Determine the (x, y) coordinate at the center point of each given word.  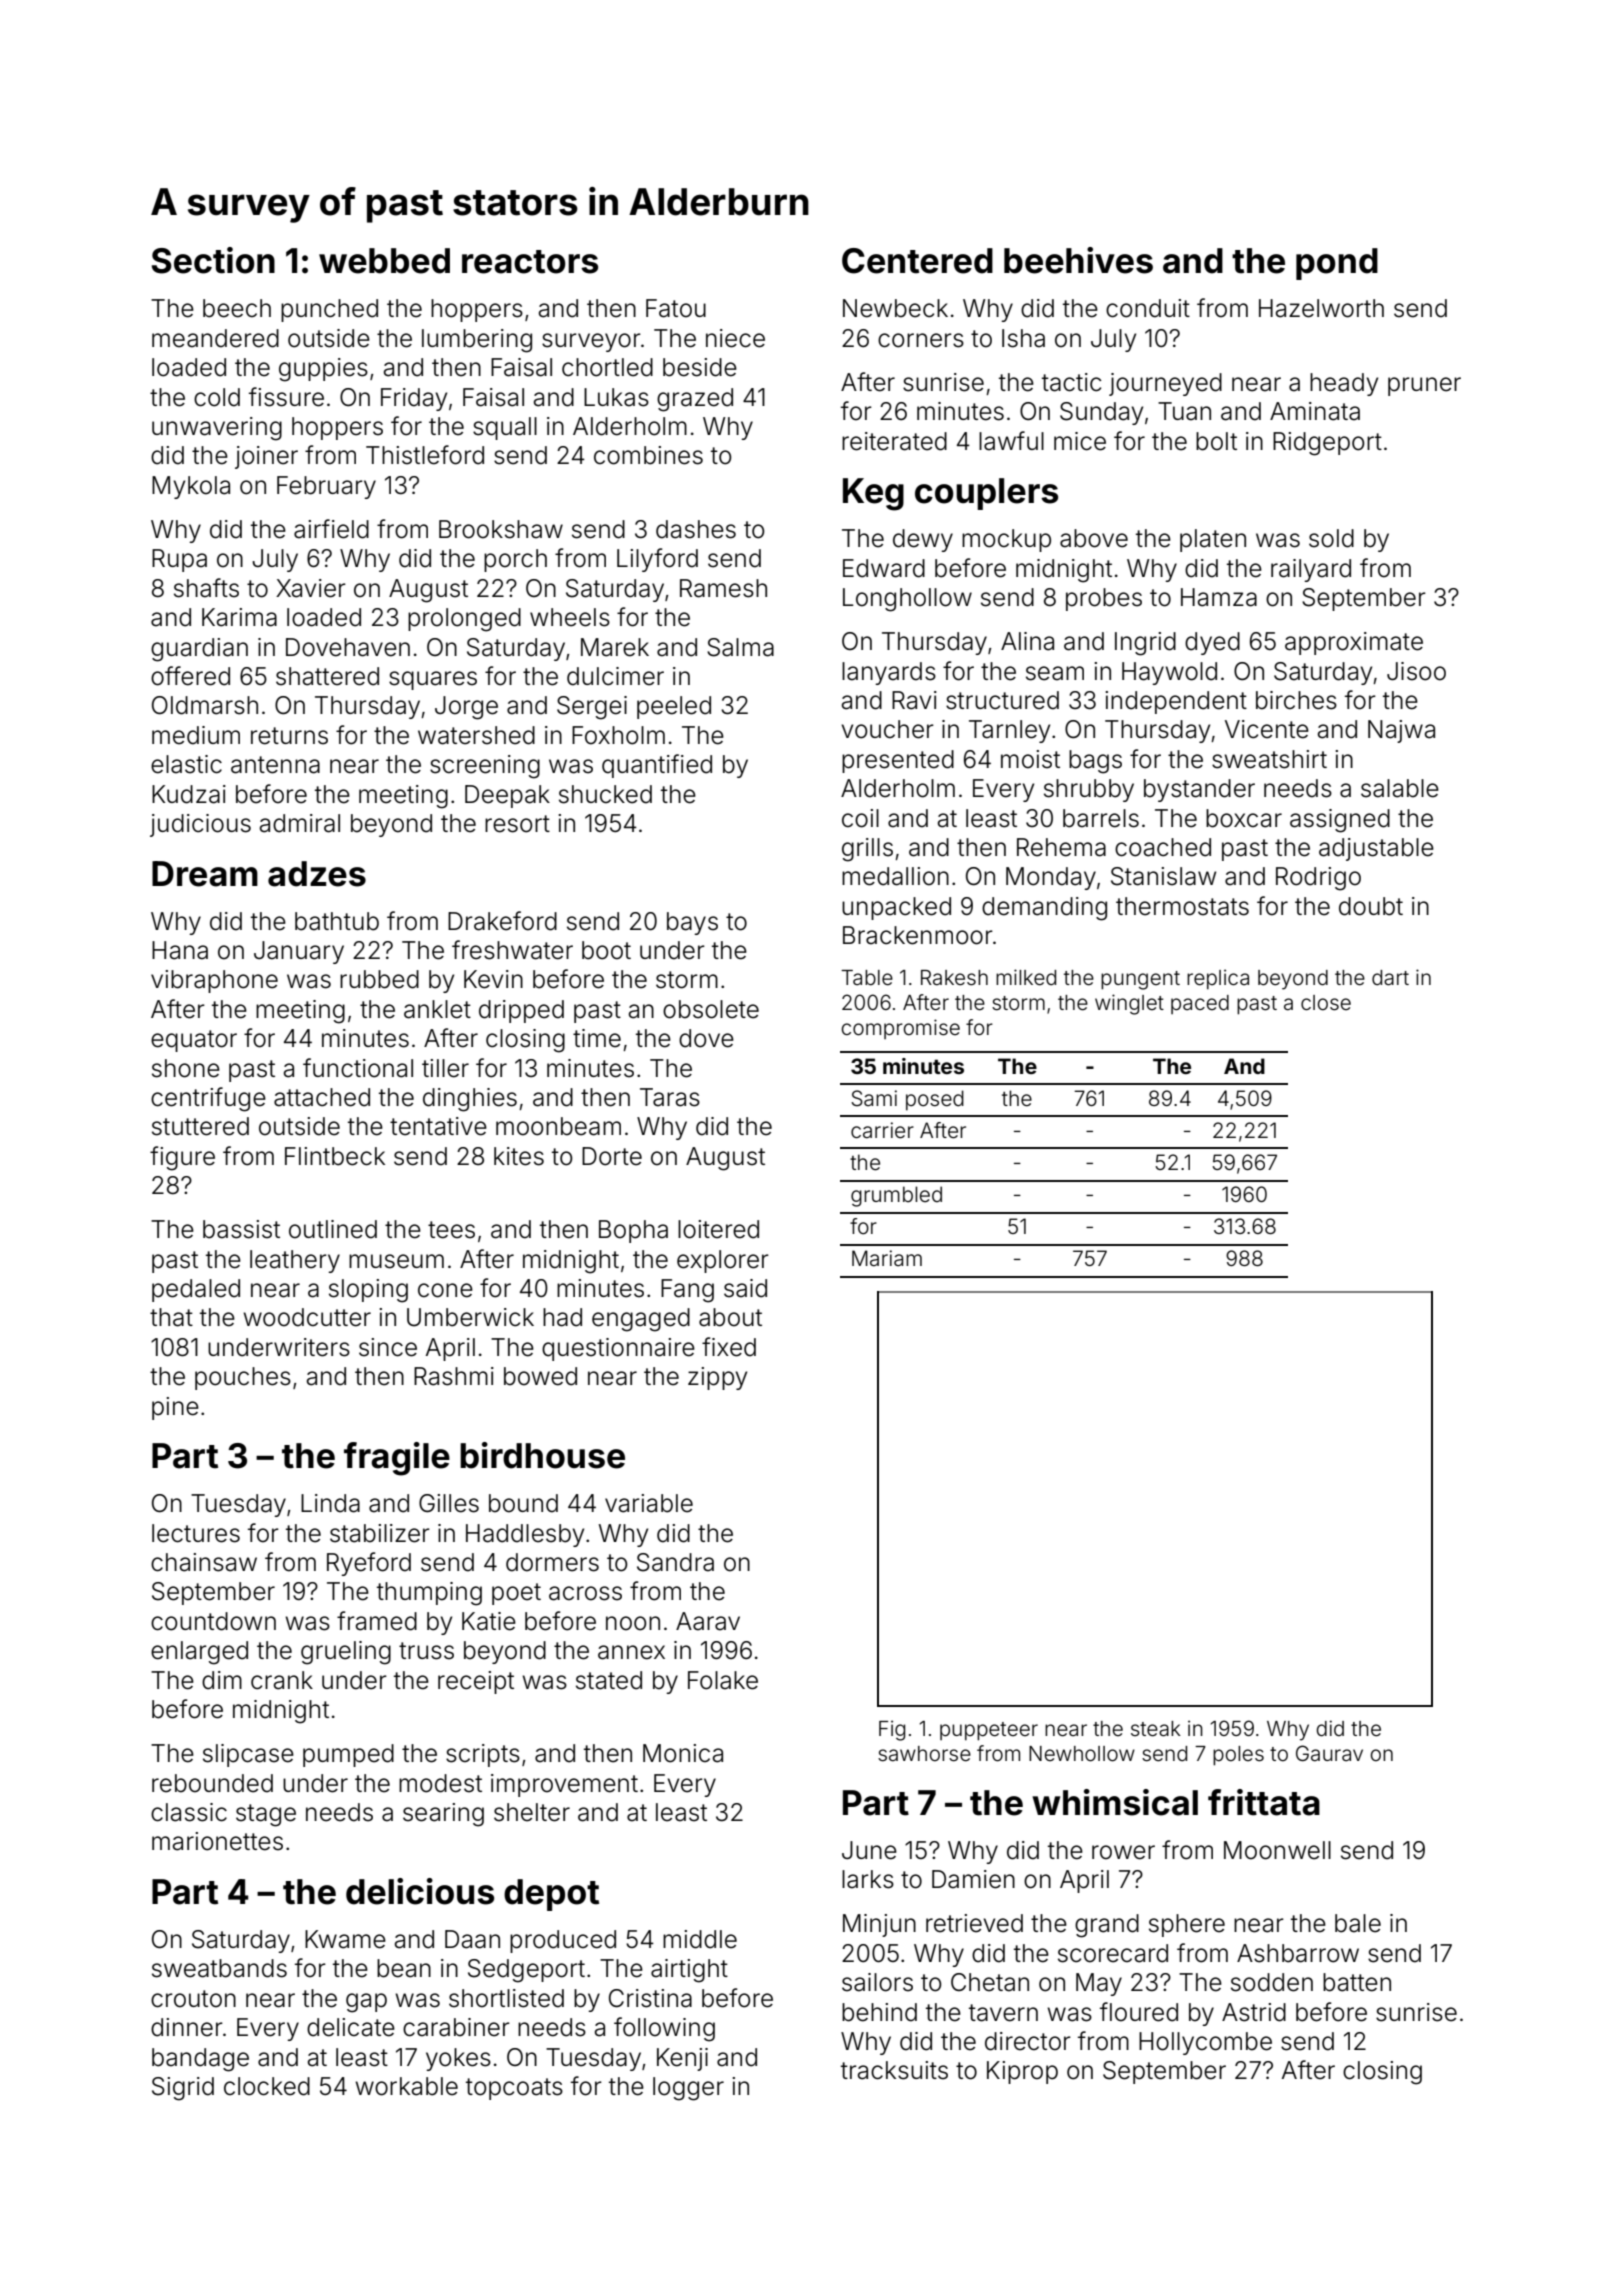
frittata (1264, 1802)
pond (1337, 264)
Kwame (345, 1939)
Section (213, 260)
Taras (670, 1097)
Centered (917, 261)
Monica (683, 1753)
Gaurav (1329, 1753)
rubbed (379, 979)
